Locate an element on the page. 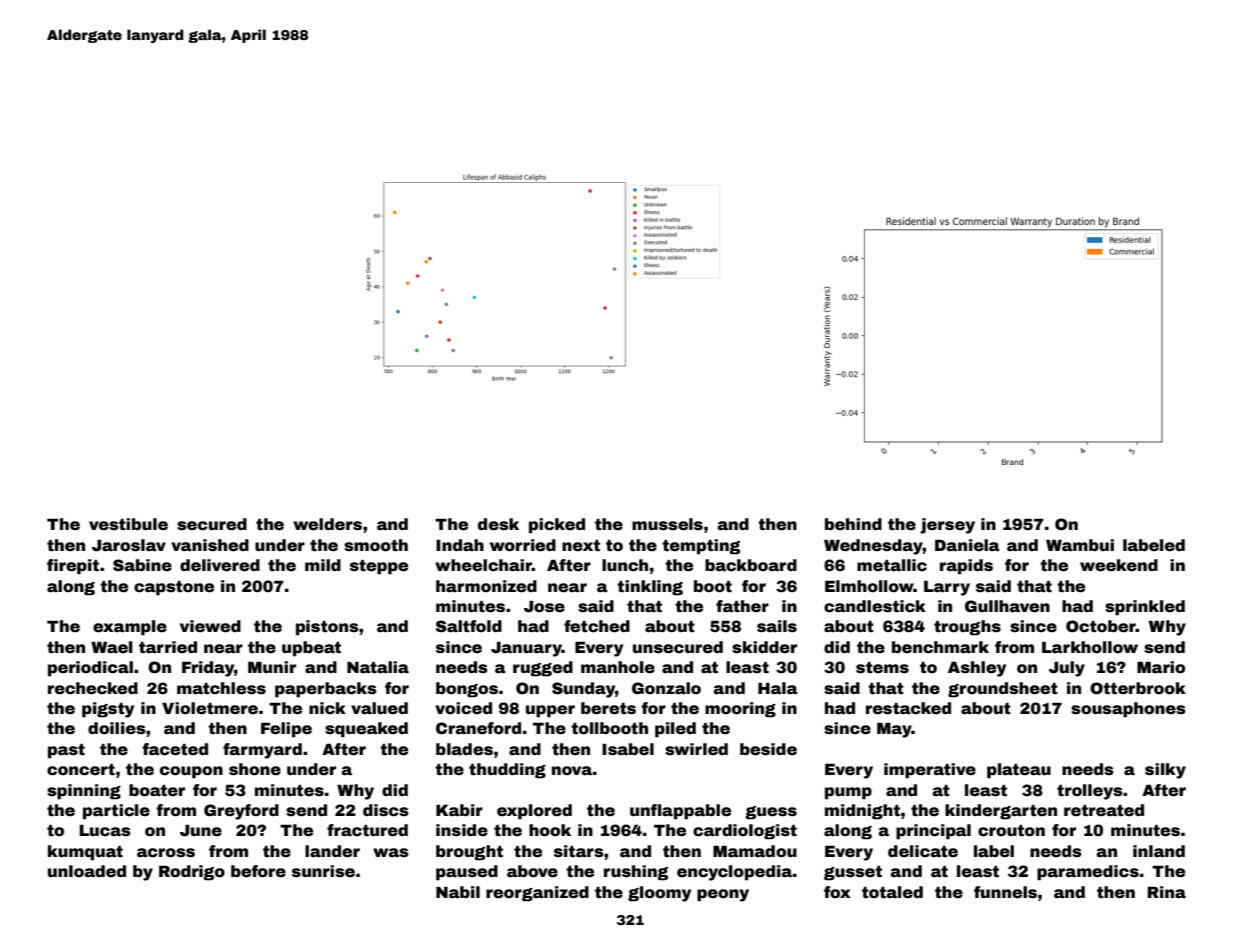  desk is located at coordinates (498, 524).
